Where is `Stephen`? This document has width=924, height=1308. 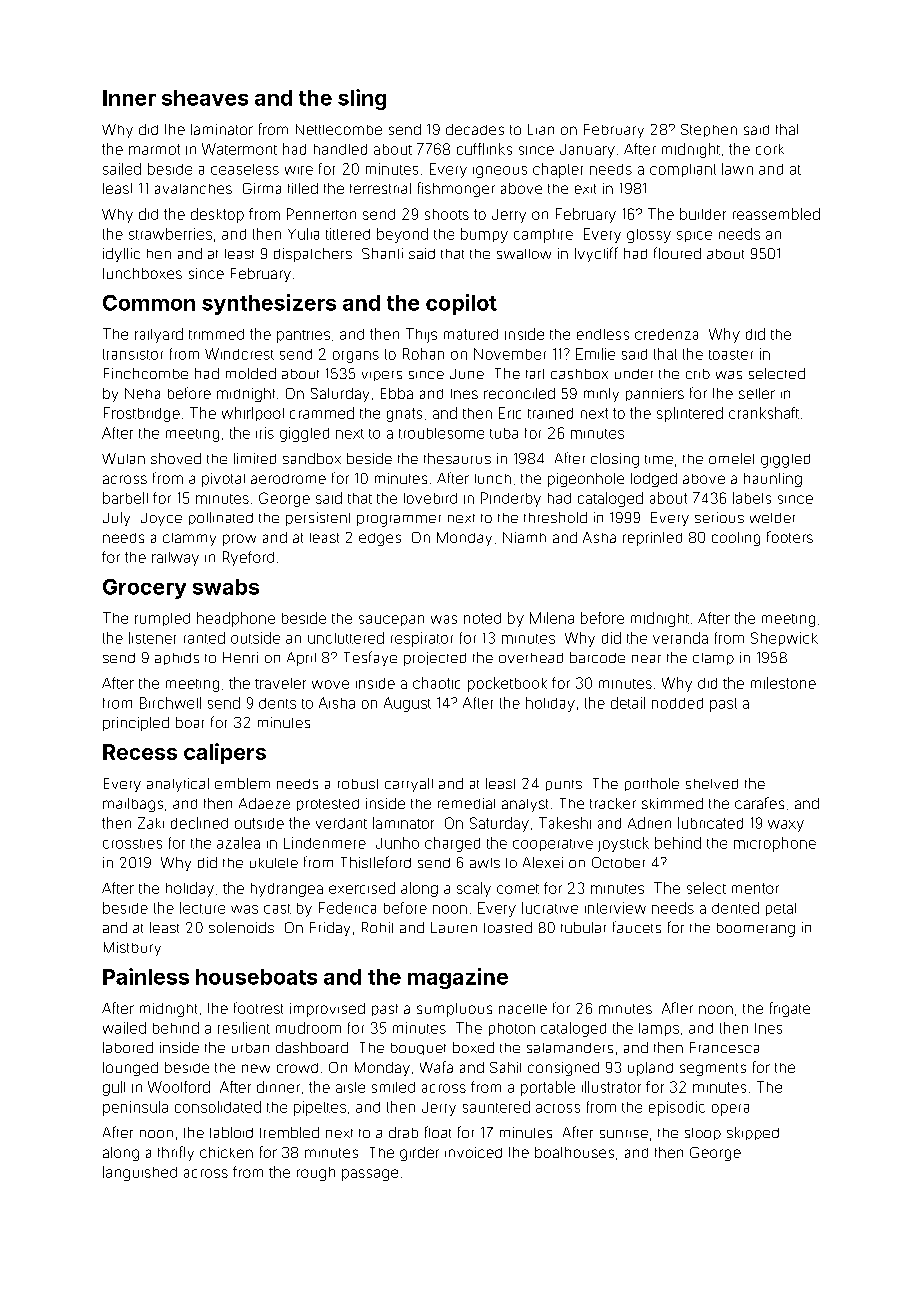
Stephen is located at coordinates (709, 130).
